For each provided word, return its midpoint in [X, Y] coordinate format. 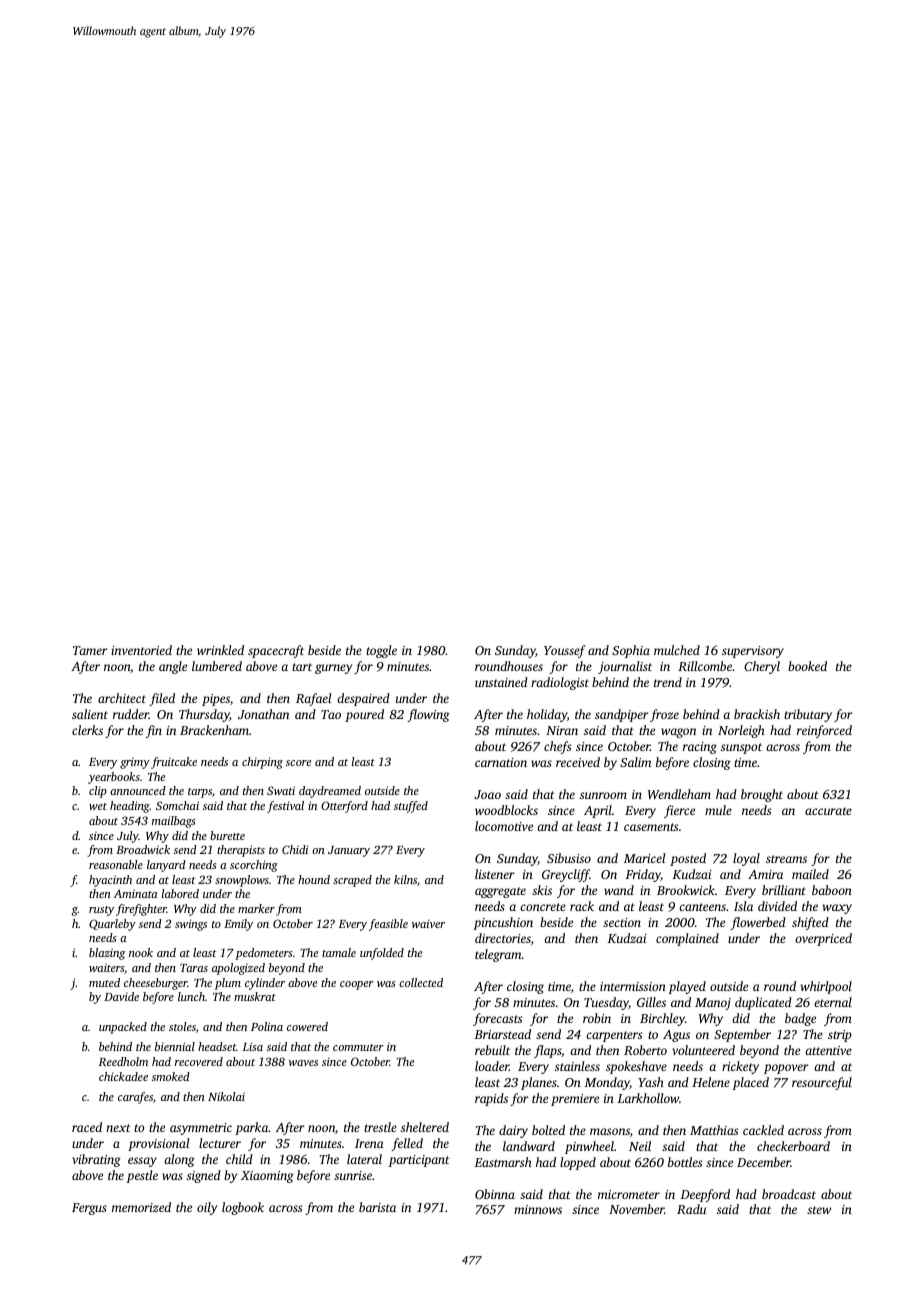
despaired [363, 699]
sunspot [741, 748]
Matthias [714, 1130]
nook [141, 952]
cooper [357, 985]
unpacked [123, 1028]
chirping [262, 763]
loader [492, 1066]
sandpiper [622, 715]
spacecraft [276, 651]
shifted [810, 923]
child [239, 1159]
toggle [381, 651]
